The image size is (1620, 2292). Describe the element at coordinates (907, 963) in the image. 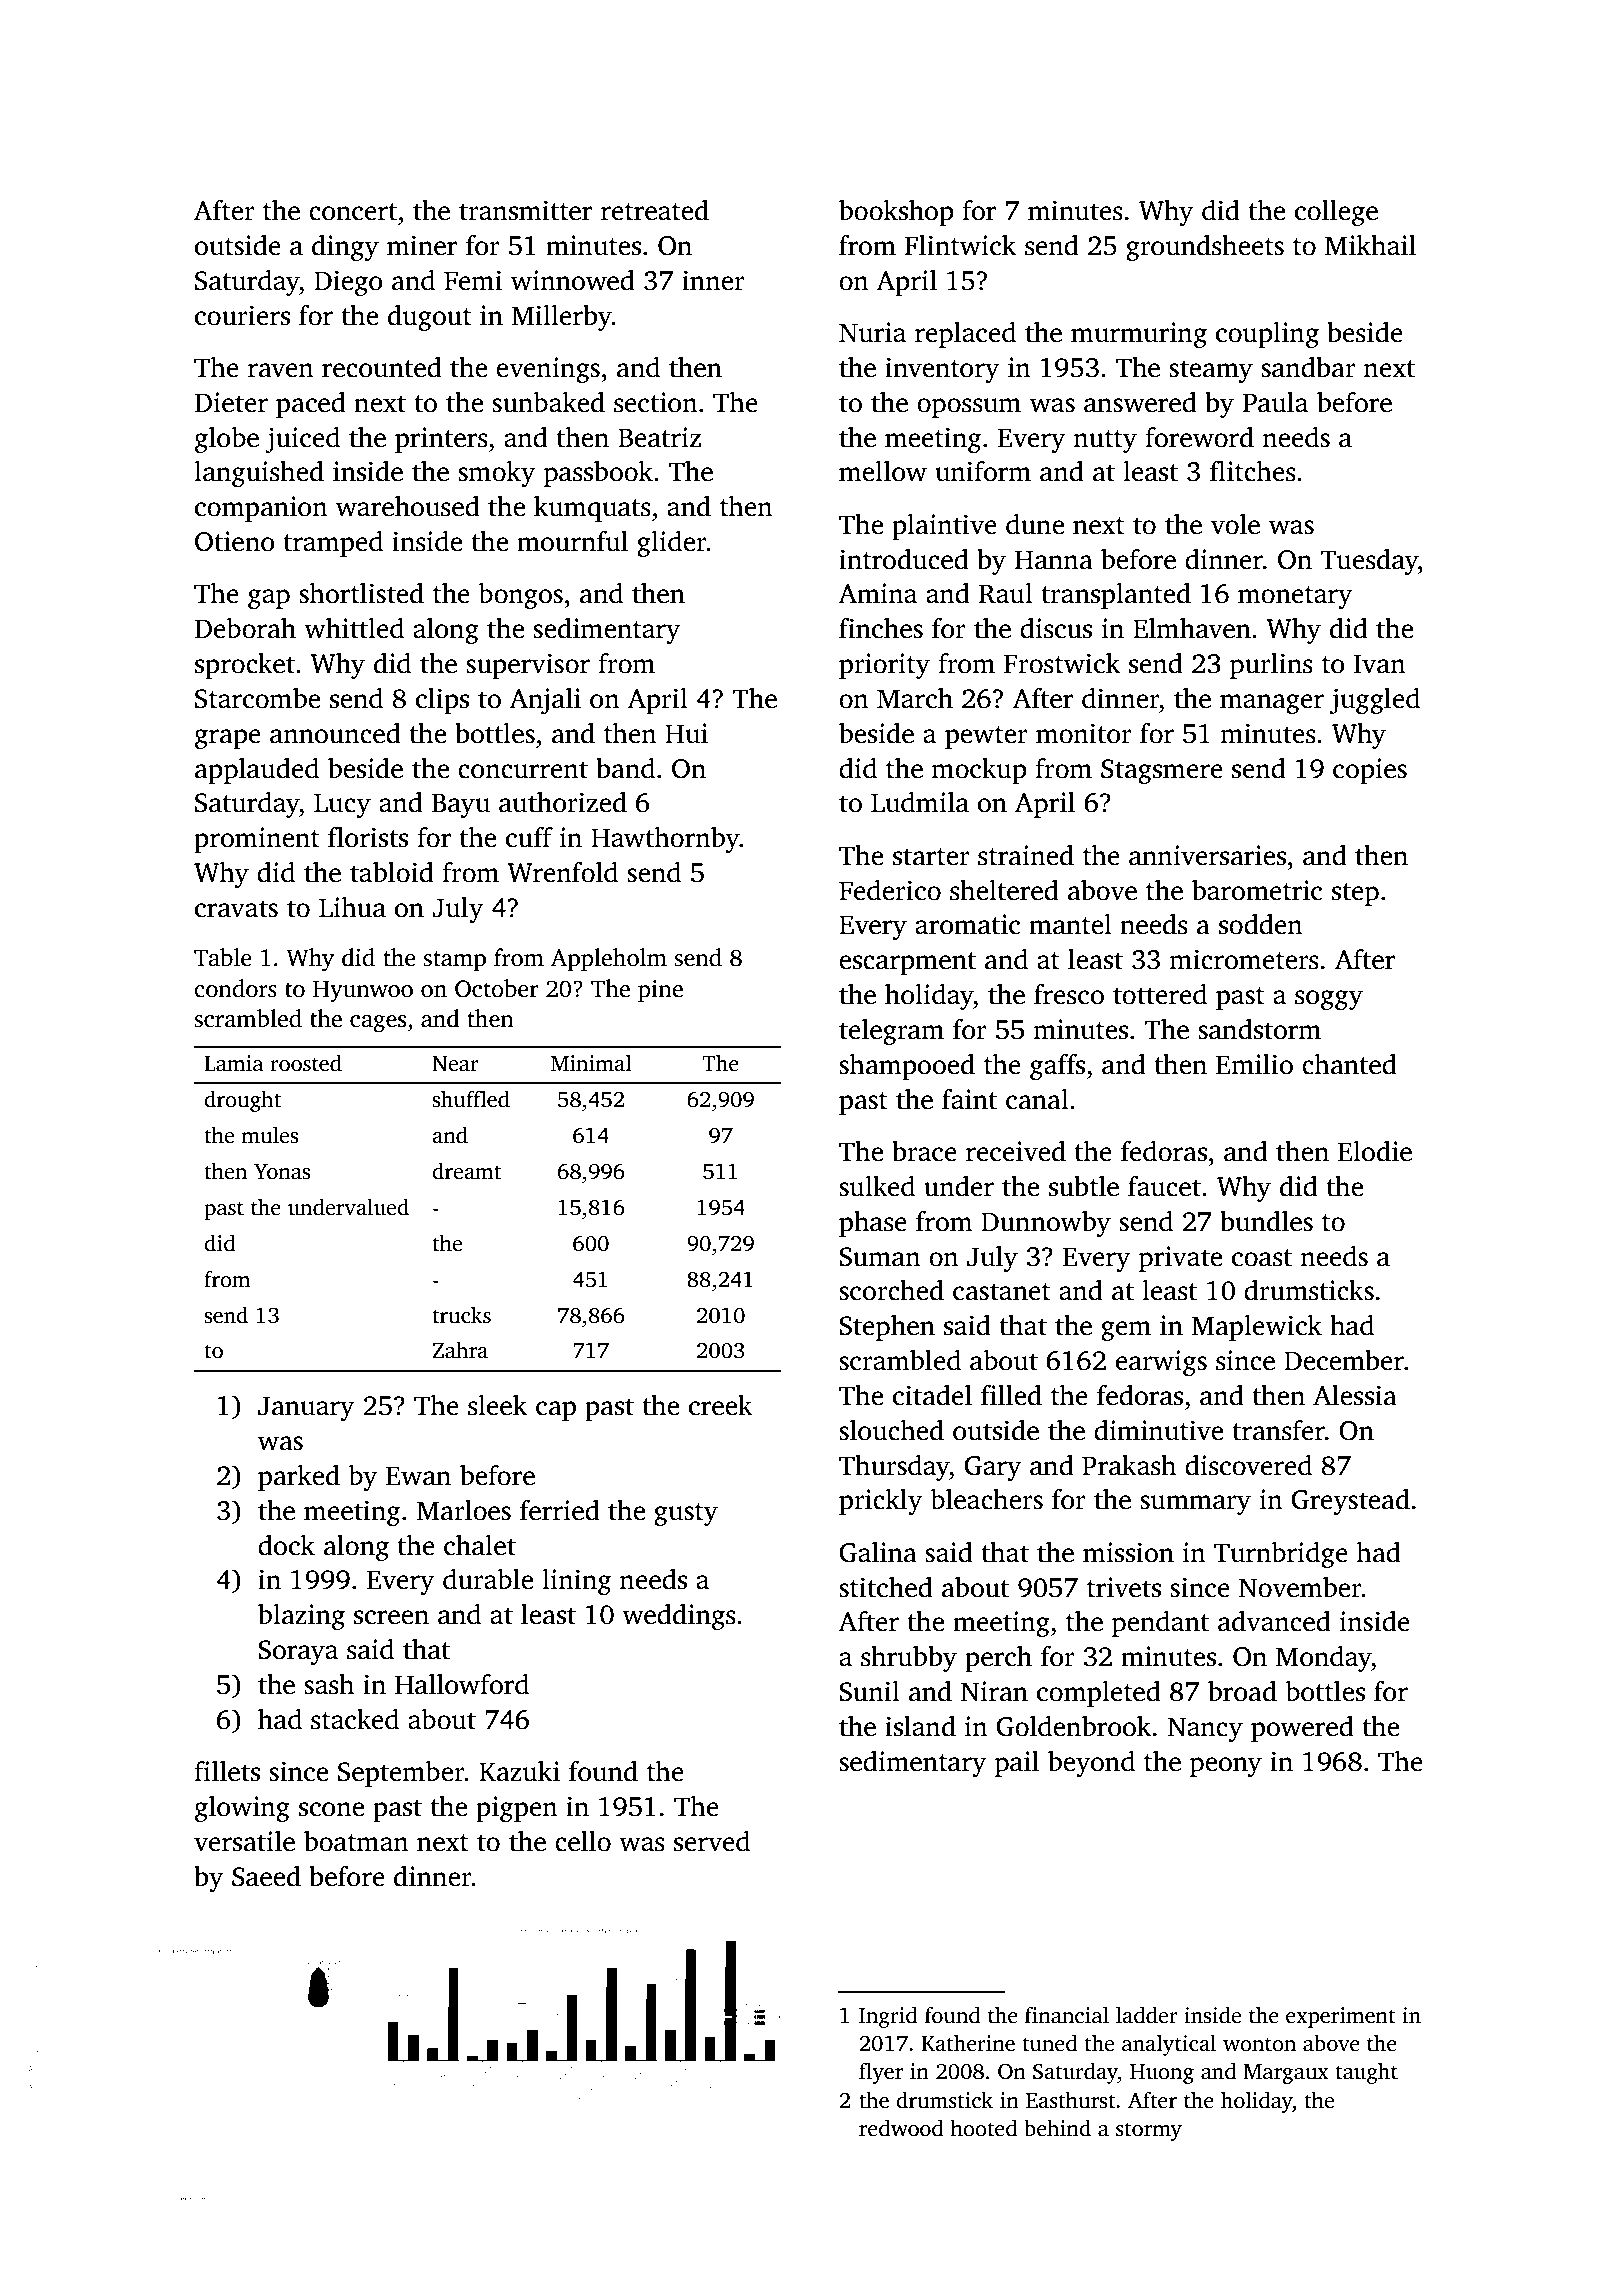

I see `escarpment` at that location.
